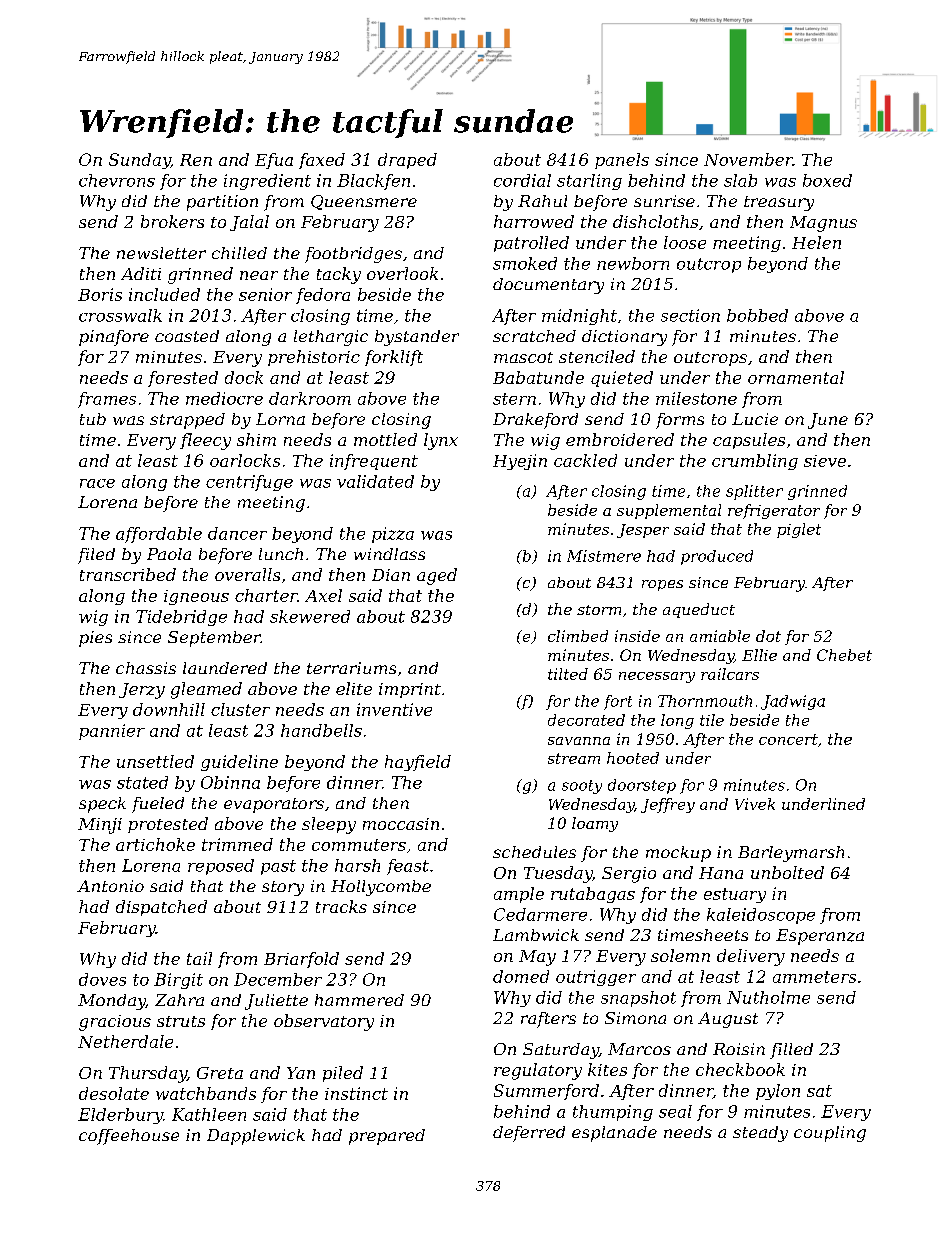 This page has width=952, height=1233. Describe the element at coordinates (385, 439) in the page. I see `mottled` at that location.
